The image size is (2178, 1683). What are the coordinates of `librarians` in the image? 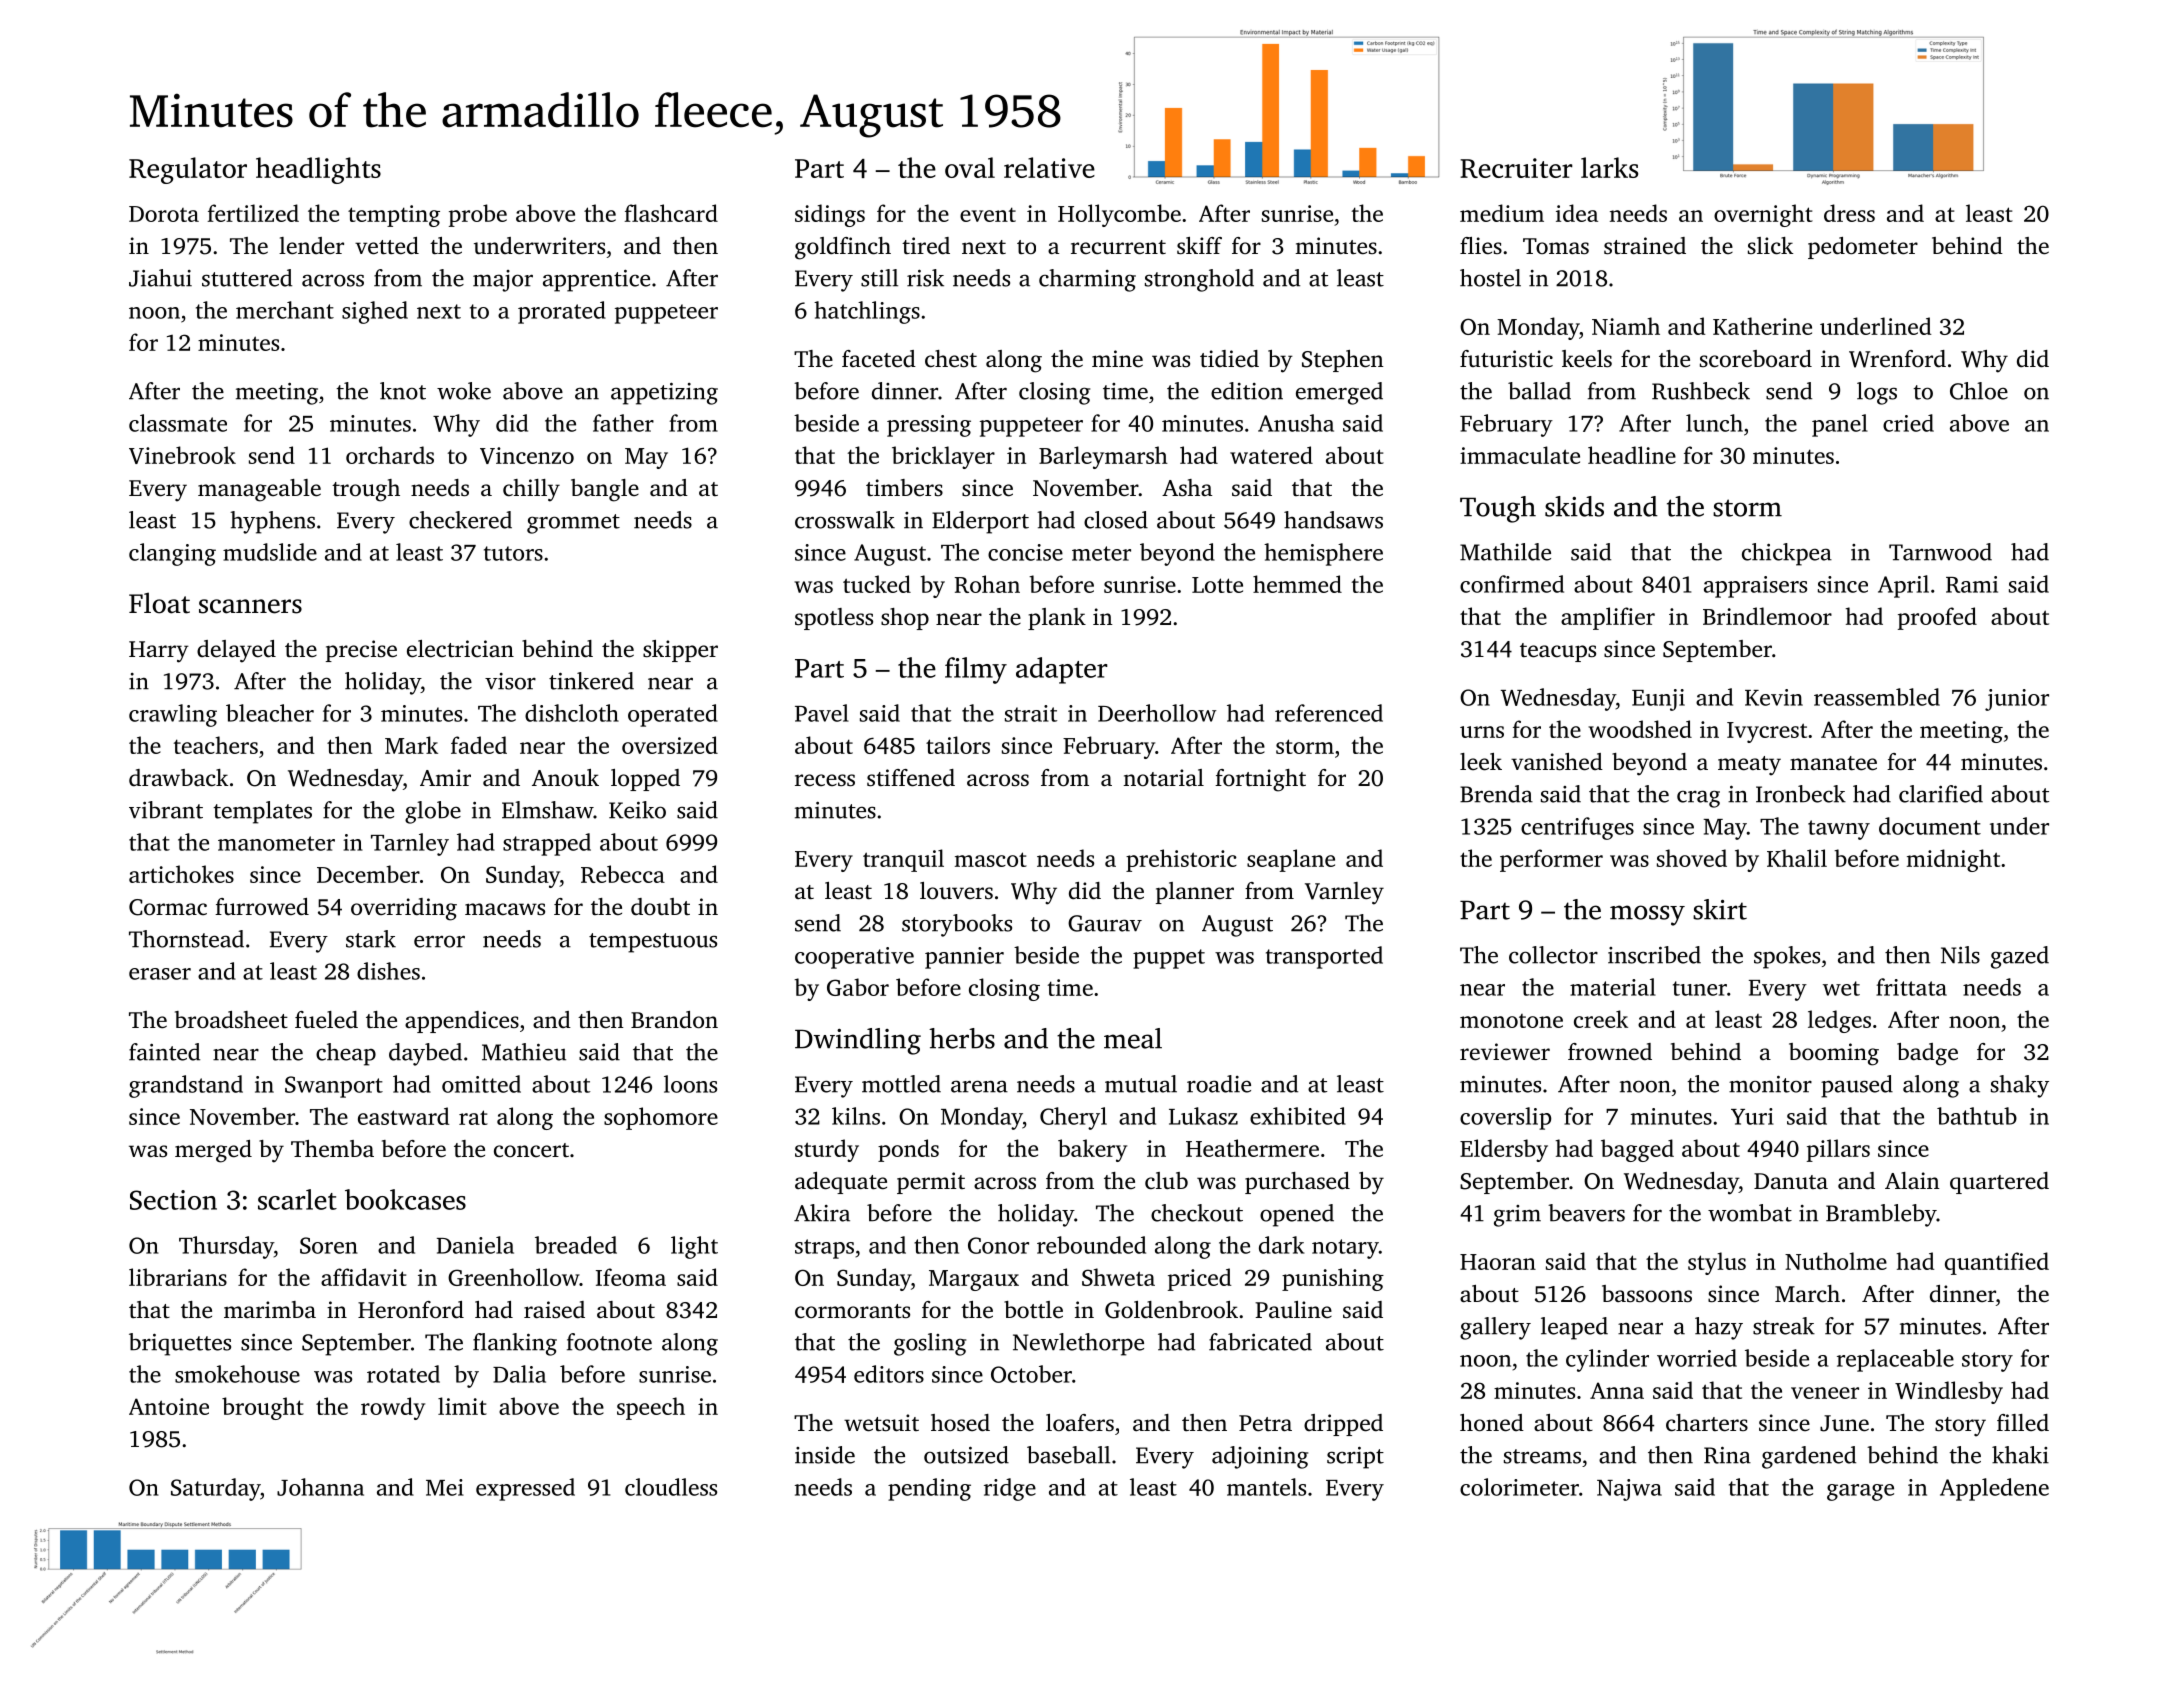 It's located at (178, 1277).
